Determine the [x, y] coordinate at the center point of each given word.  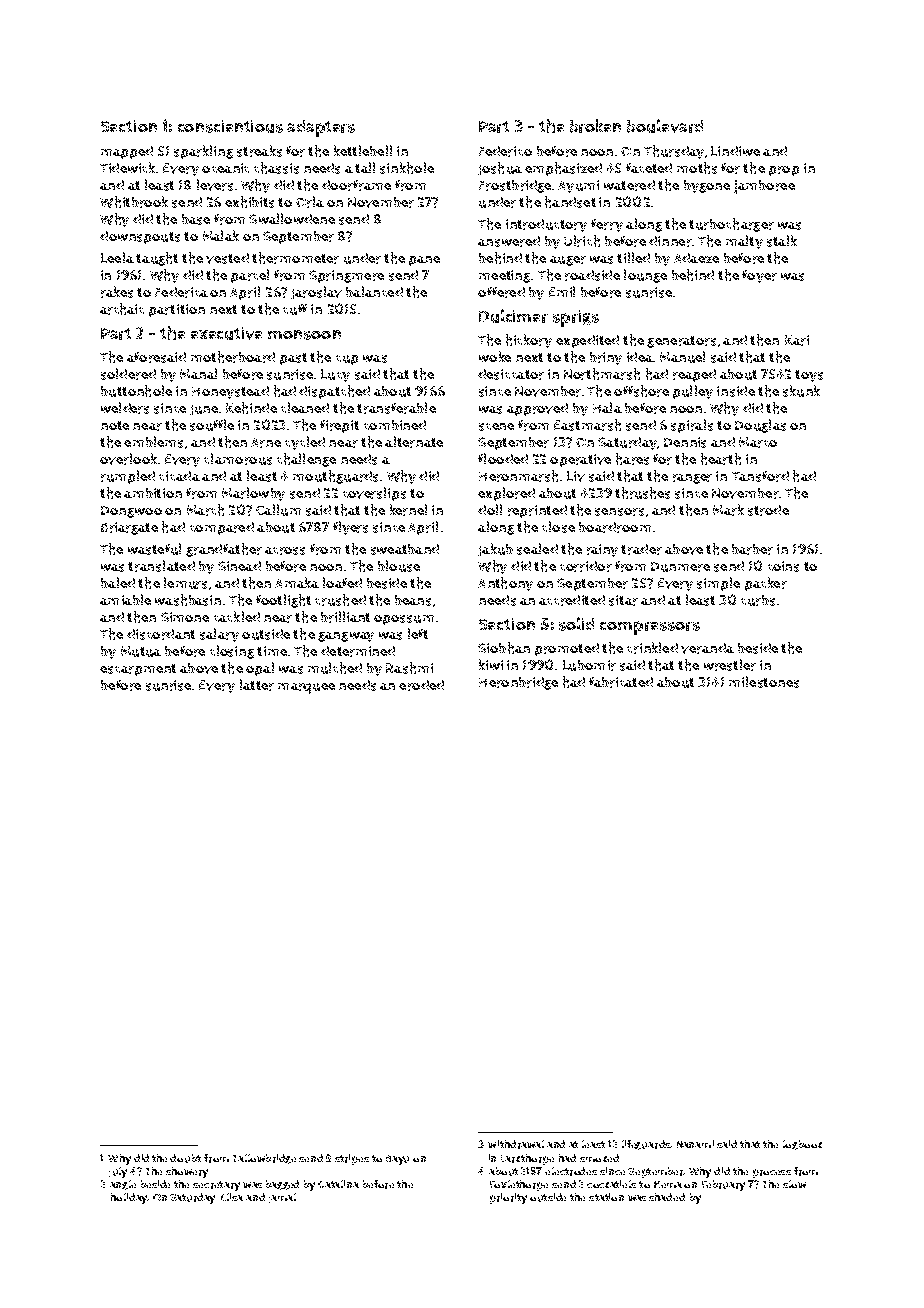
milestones [764, 682]
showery [187, 1172]
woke [495, 356]
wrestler [730, 665]
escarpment [138, 670]
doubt [185, 1158]
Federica [181, 292]
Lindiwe [735, 151]
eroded [421, 685]
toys [809, 376]
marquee [306, 688]
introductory [546, 225]
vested [227, 258]
